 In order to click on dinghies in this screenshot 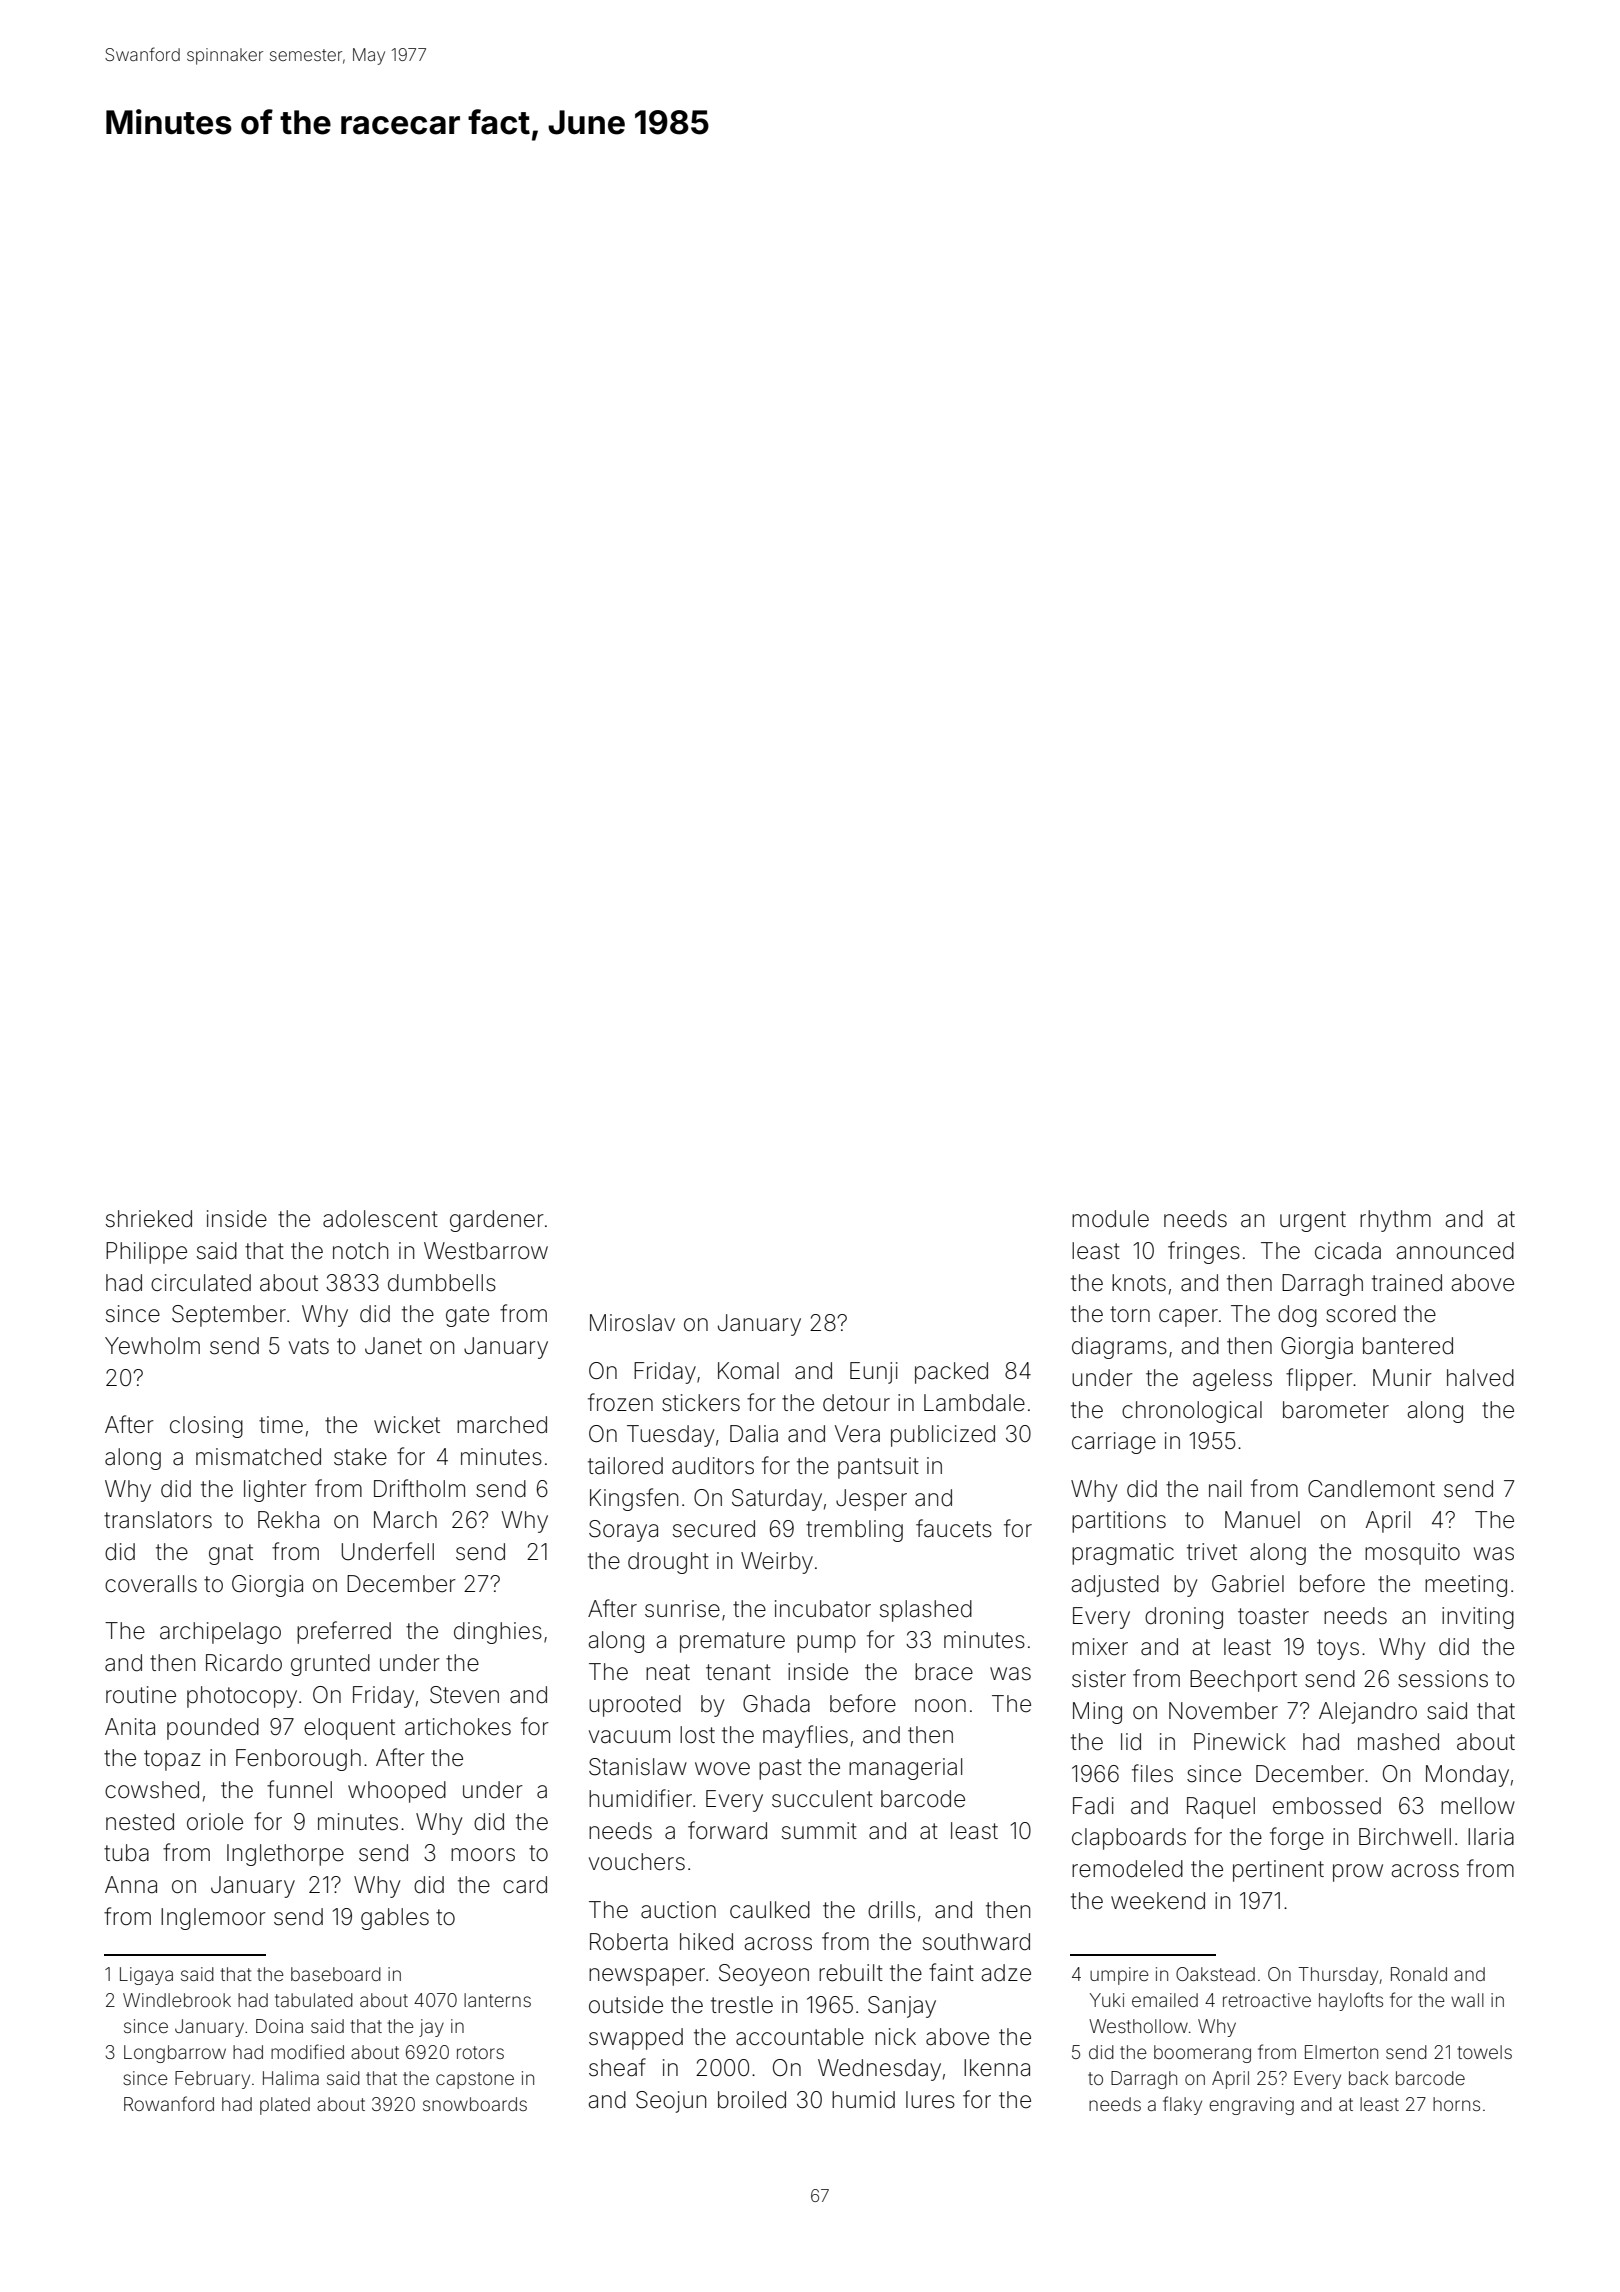, I will do `click(498, 1633)`.
